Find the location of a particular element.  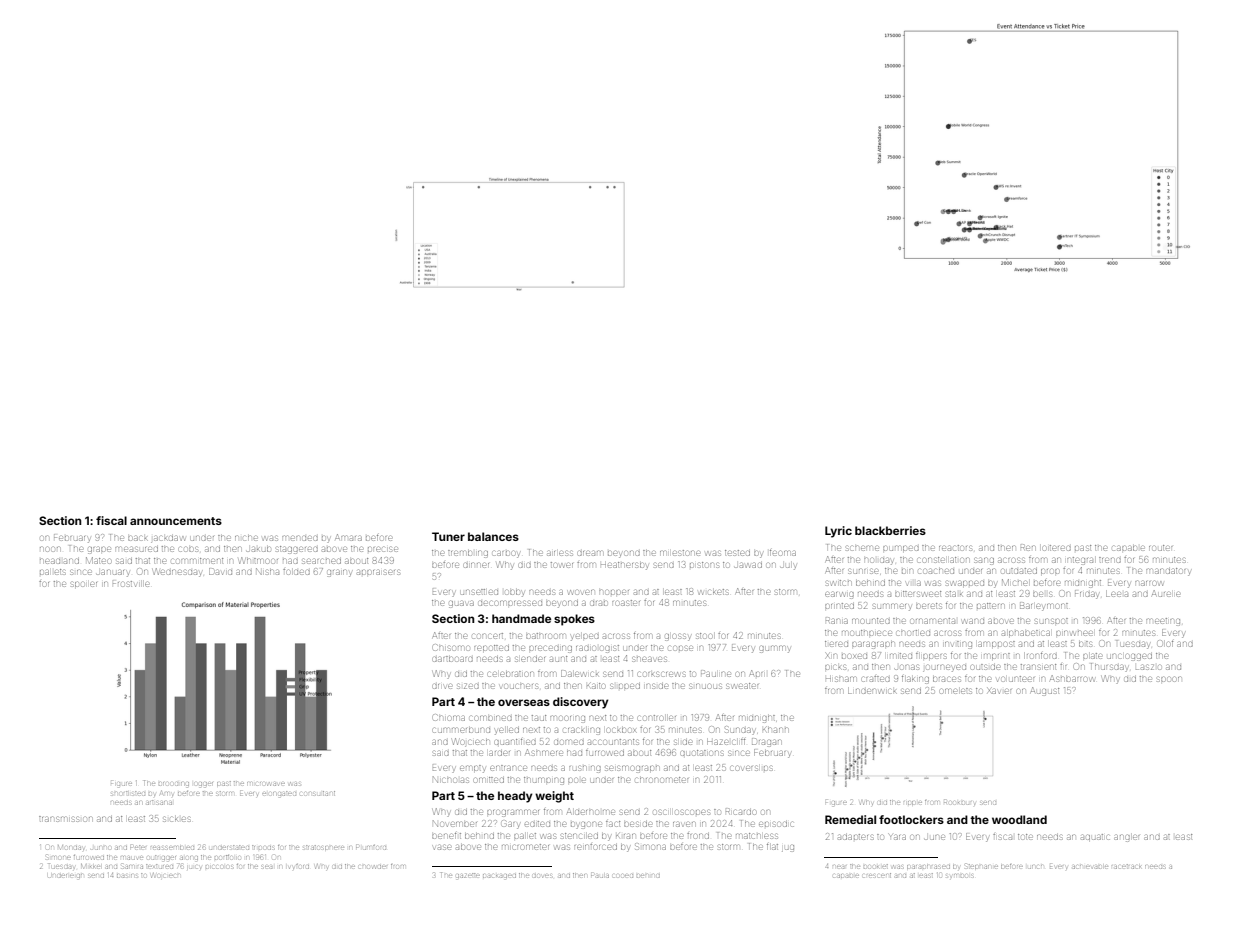

balances is located at coordinates (493, 536).
